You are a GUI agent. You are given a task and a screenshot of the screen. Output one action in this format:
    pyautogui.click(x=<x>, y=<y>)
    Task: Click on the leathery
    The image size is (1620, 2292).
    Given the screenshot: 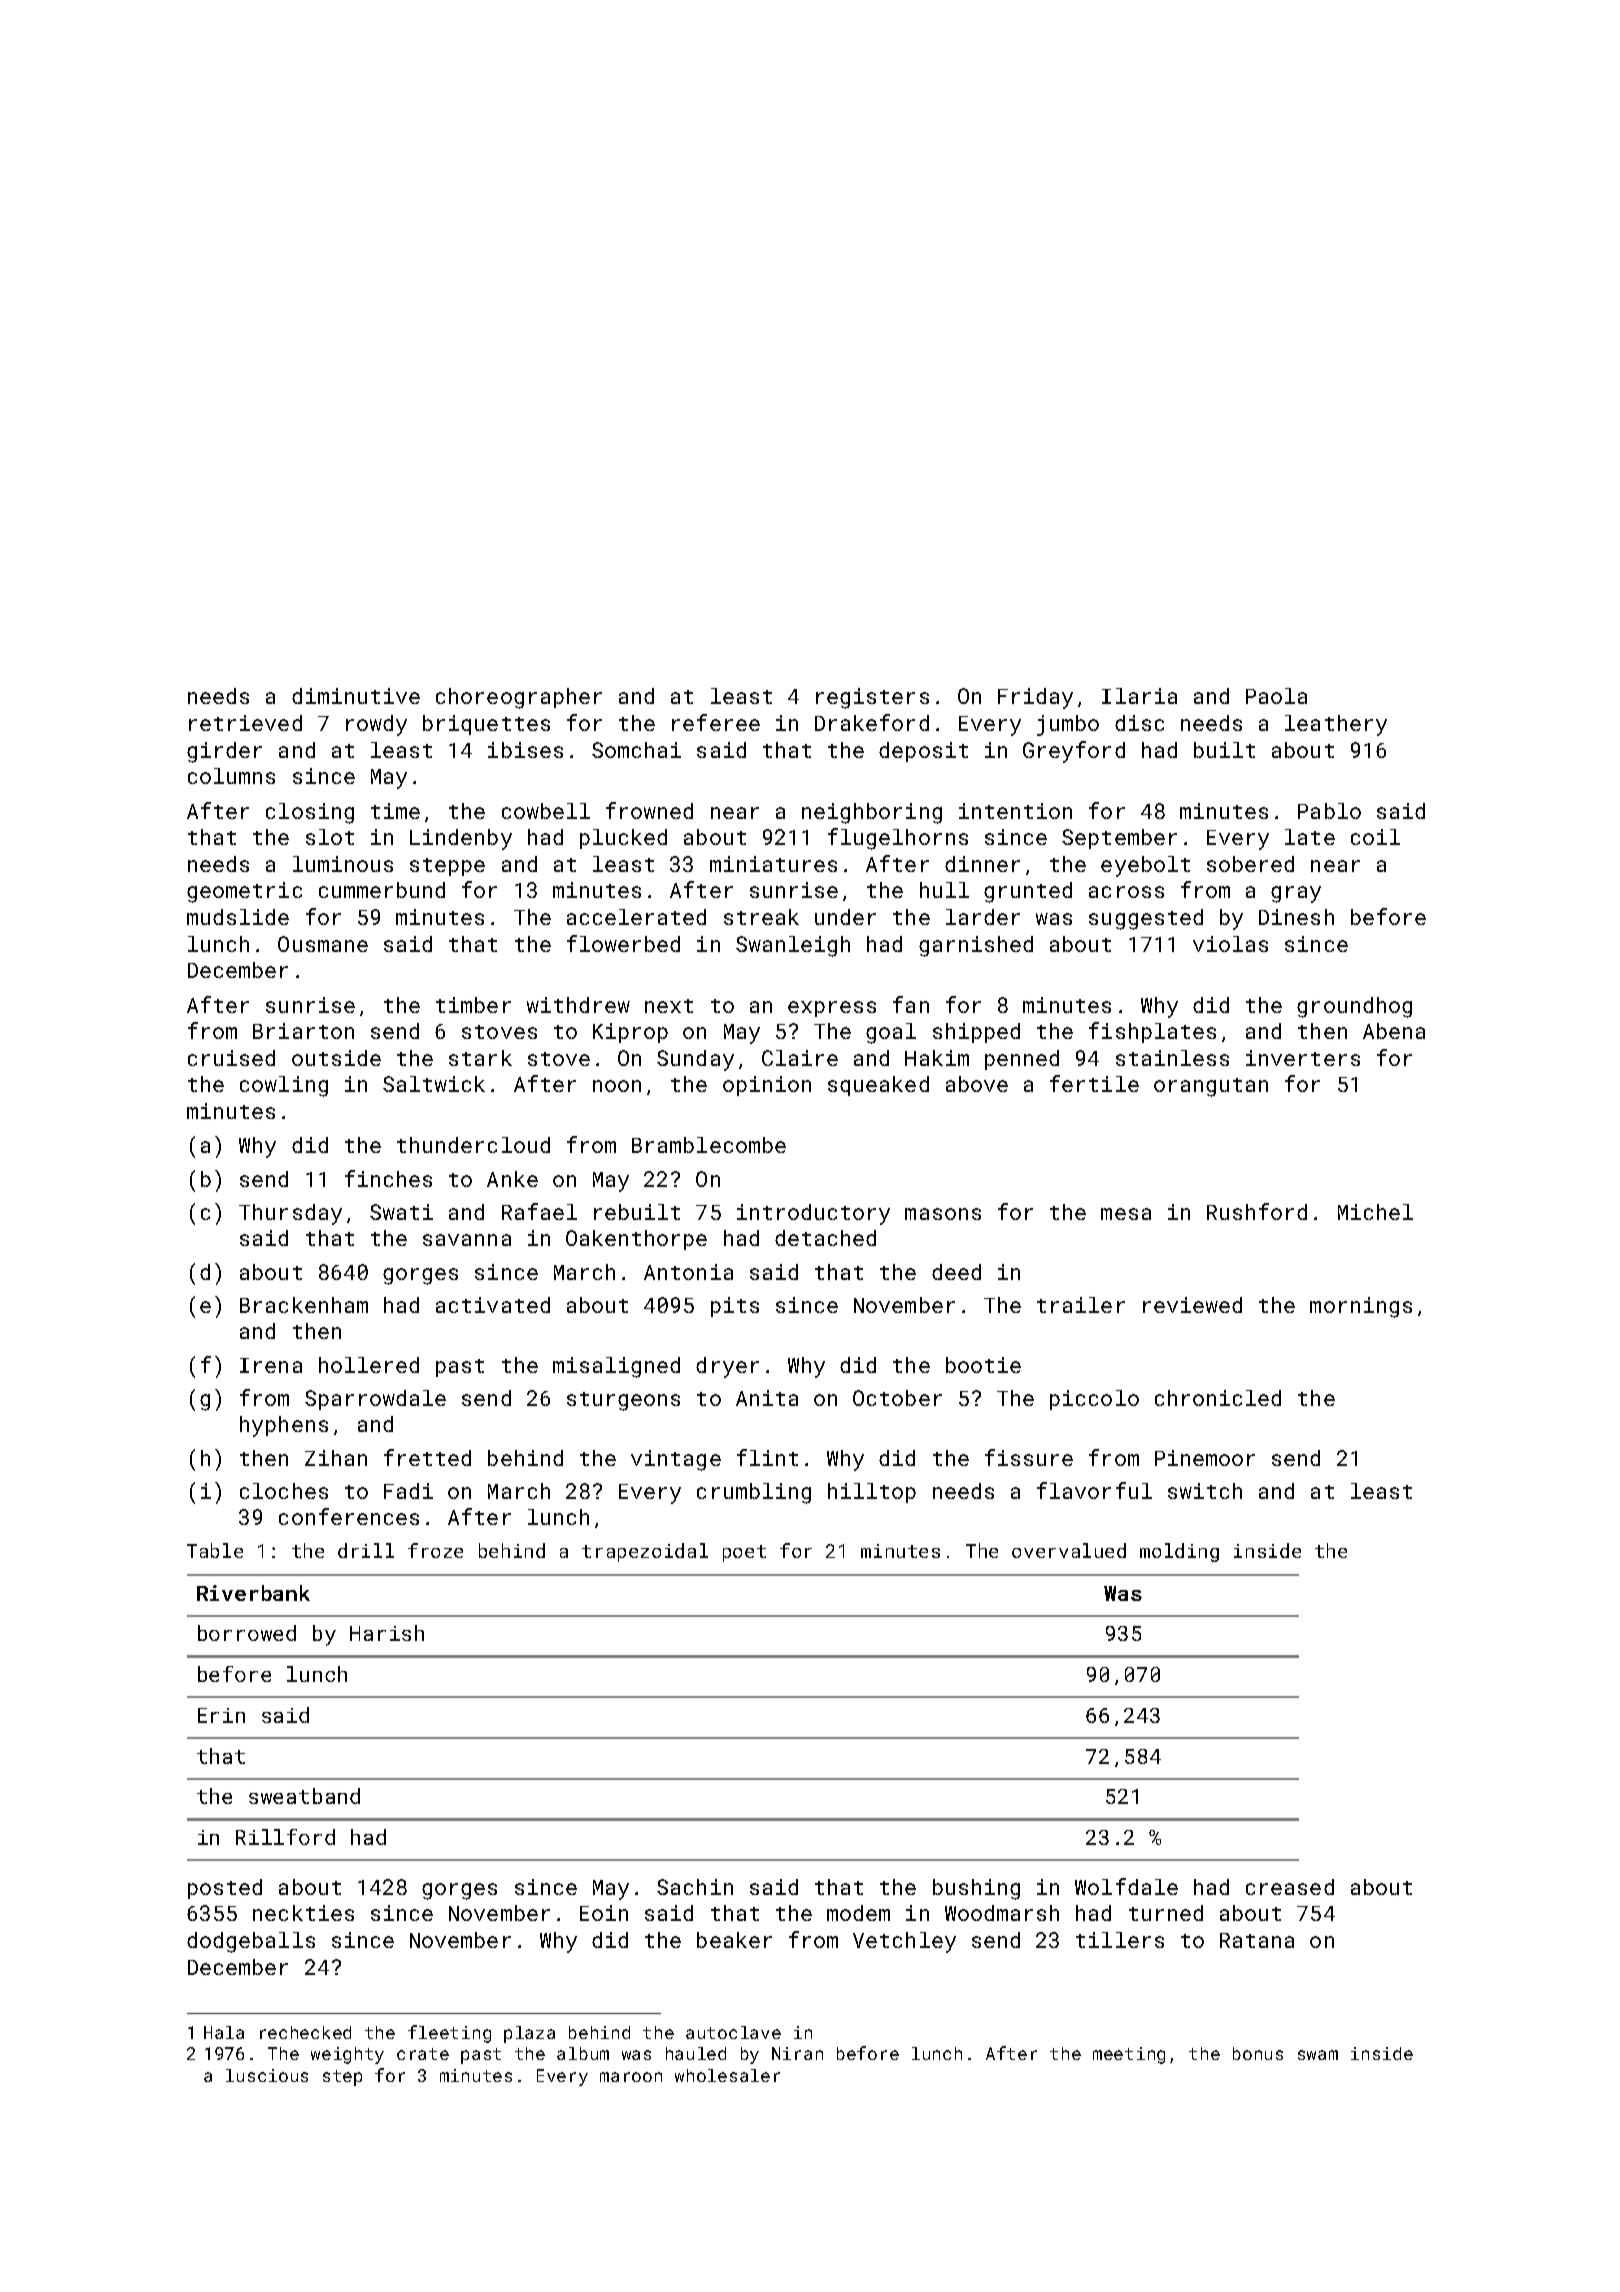 What is the action you would take?
    pyautogui.click(x=1336, y=725)
